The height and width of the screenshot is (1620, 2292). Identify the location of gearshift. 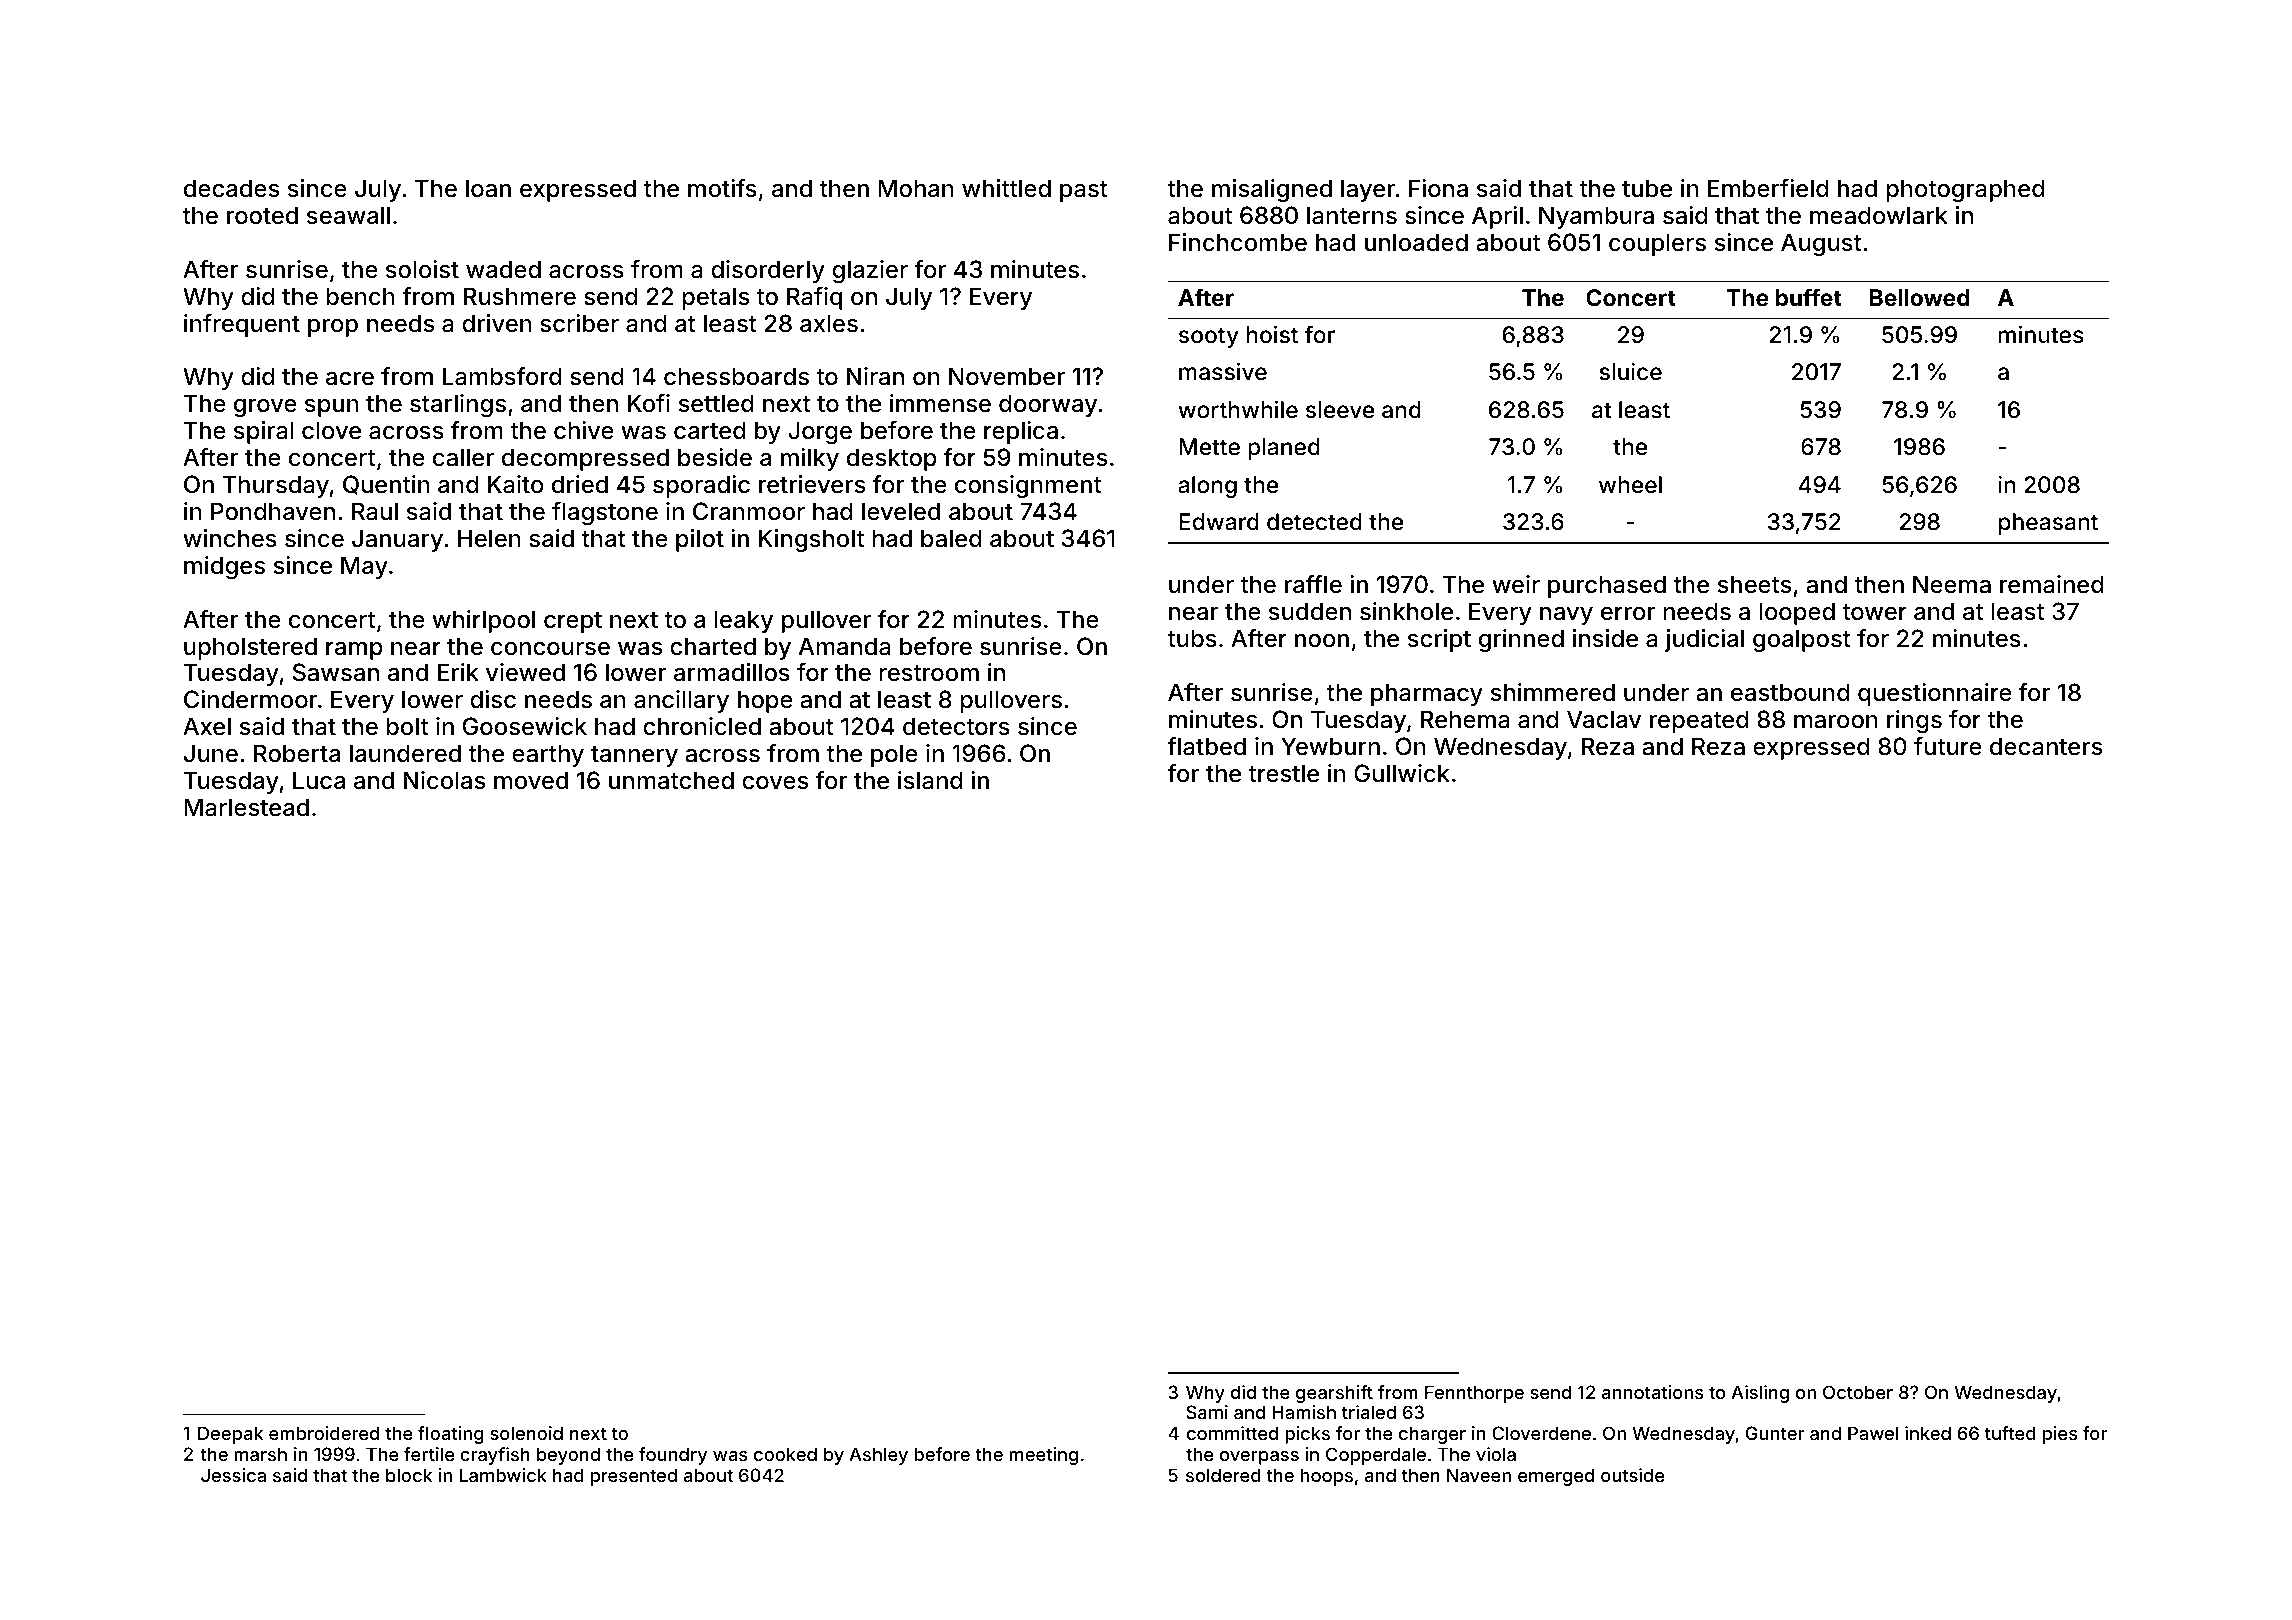
(1334, 1394).
